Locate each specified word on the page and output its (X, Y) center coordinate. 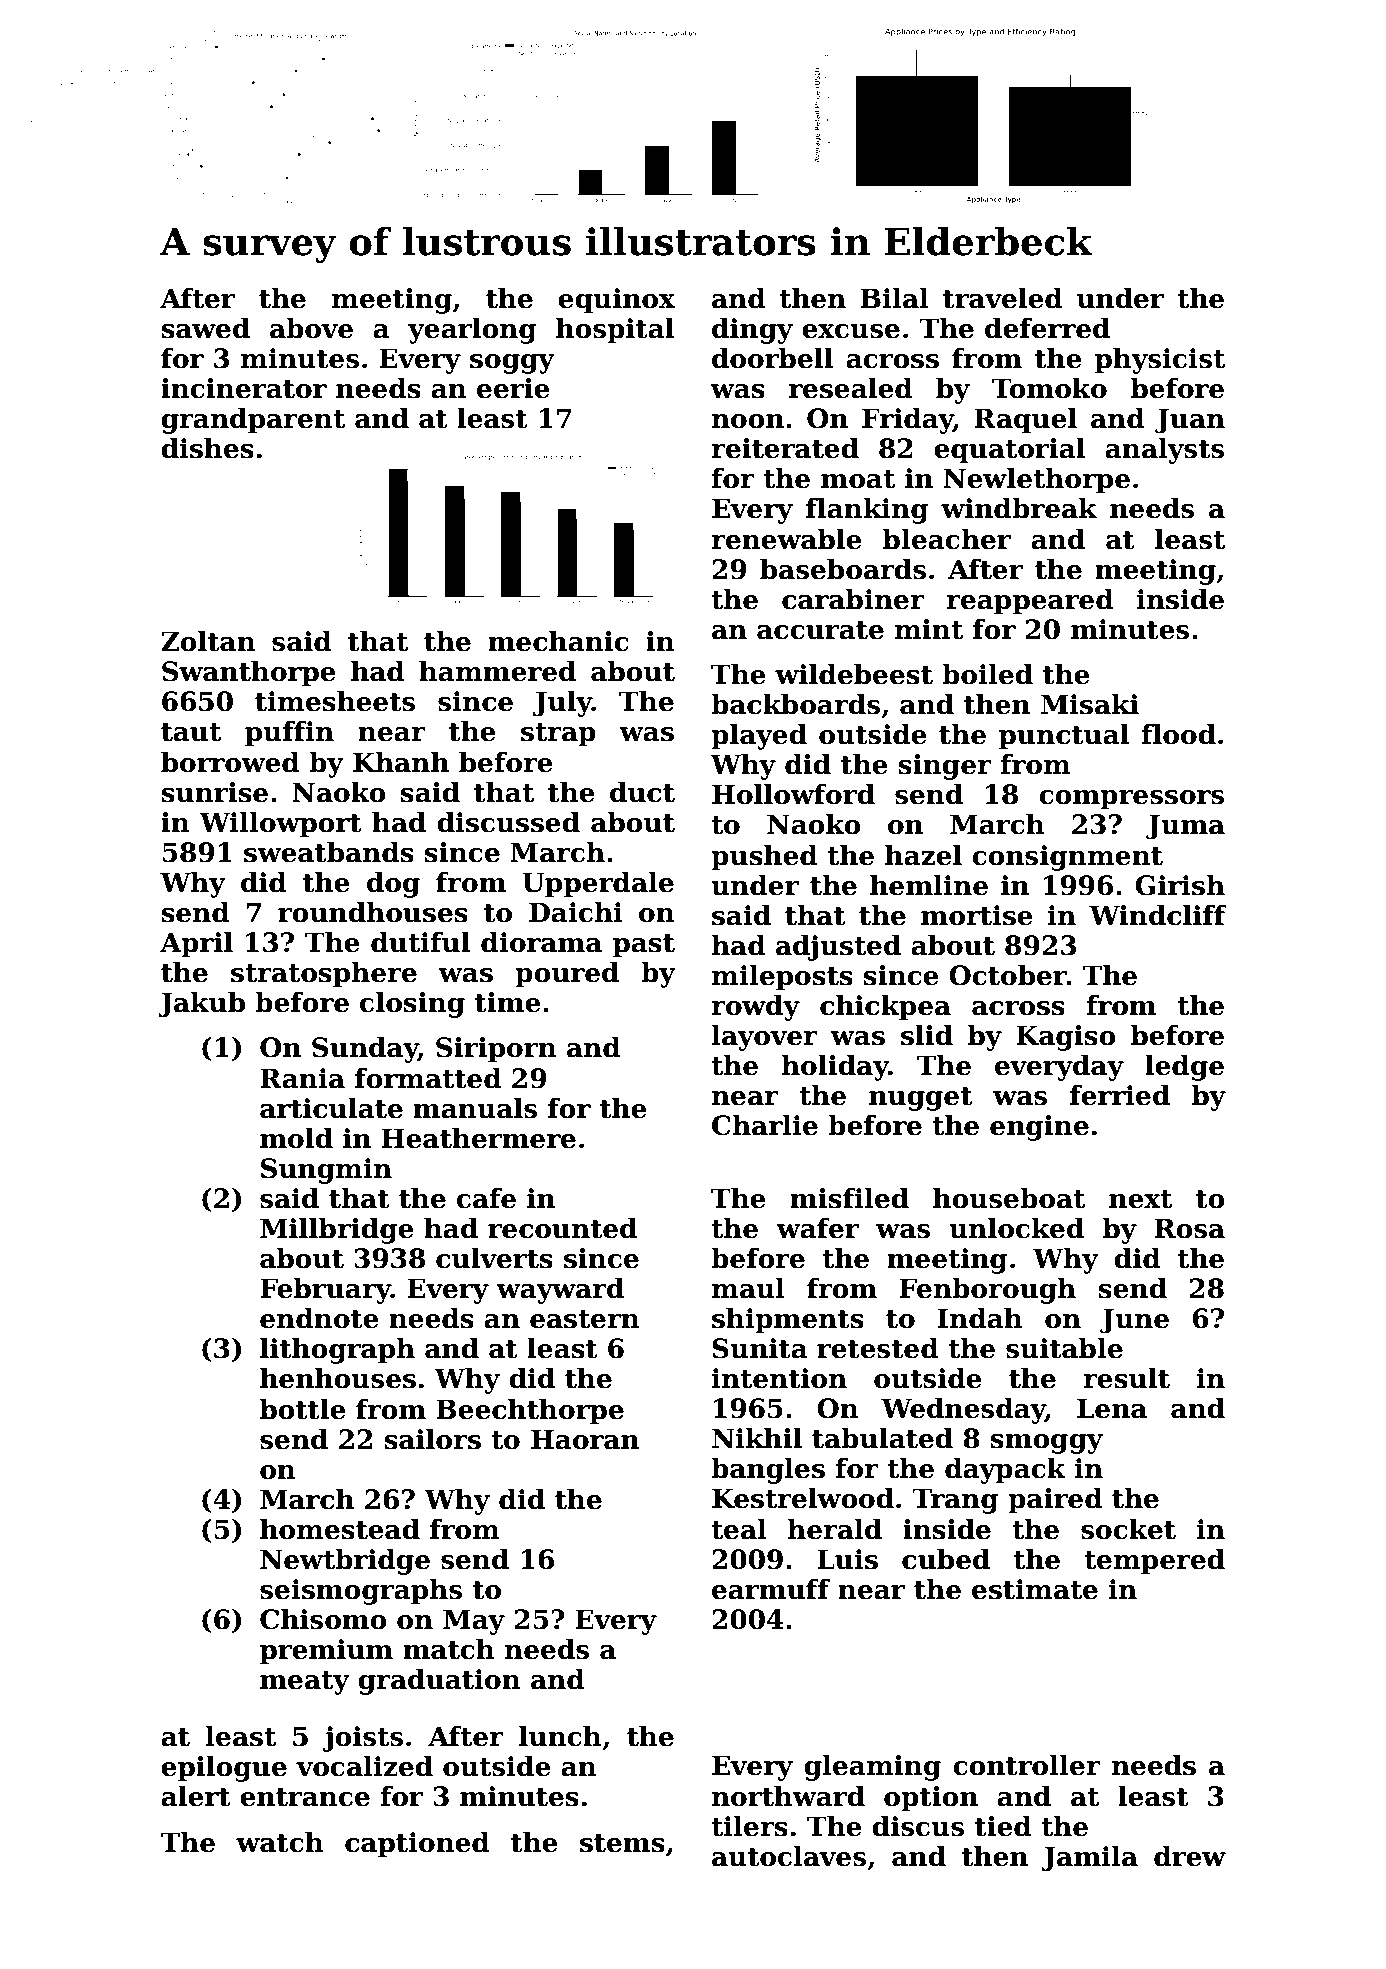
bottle (303, 1409)
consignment (1067, 858)
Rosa (1190, 1228)
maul (748, 1288)
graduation (439, 1682)
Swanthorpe (249, 674)
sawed (205, 328)
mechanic (558, 641)
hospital (615, 331)
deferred (1047, 328)
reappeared (1030, 602)
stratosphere (324, 975)
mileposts (782, 978)
